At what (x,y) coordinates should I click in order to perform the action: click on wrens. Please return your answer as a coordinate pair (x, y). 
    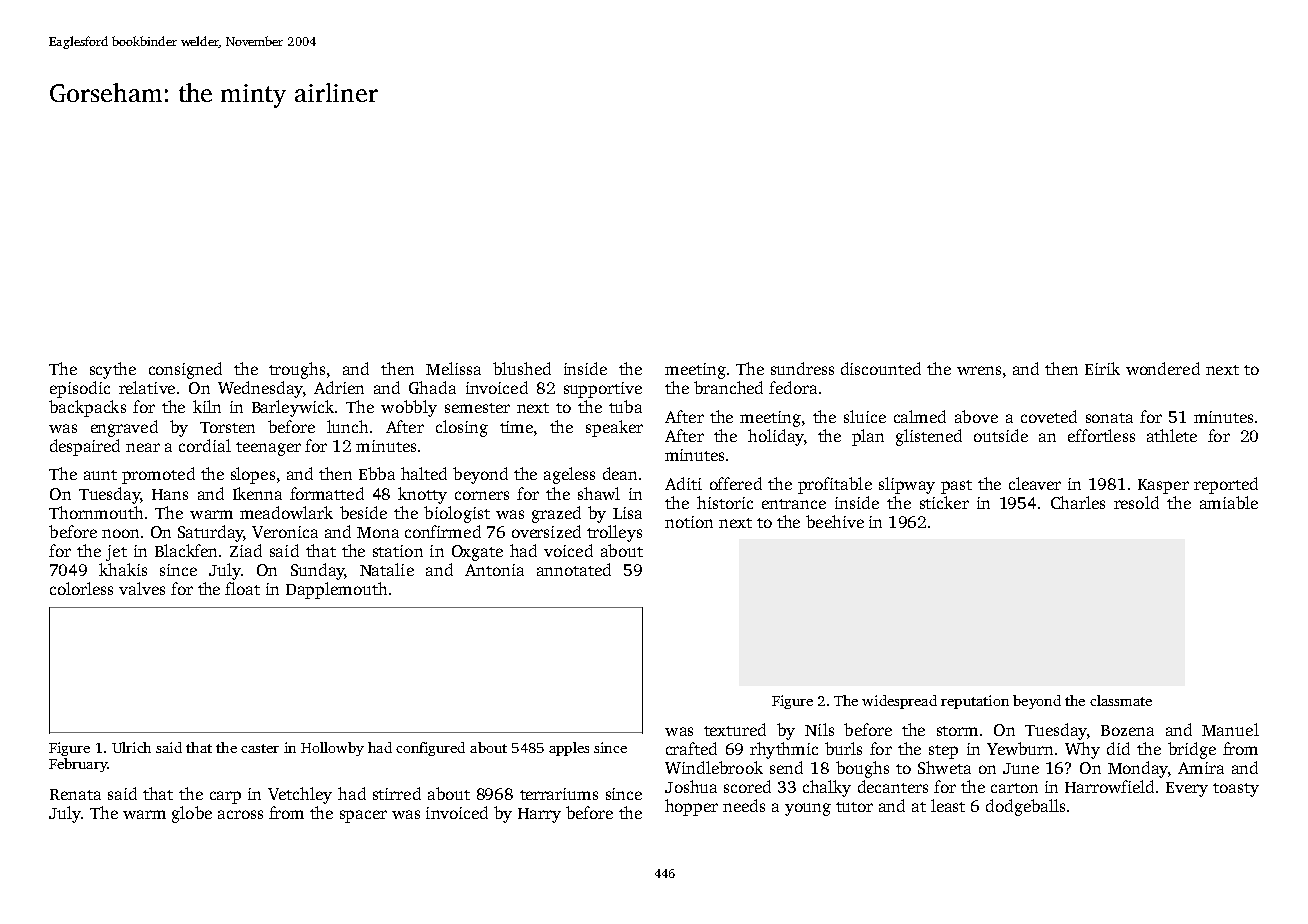
    Looking at the image, I should click on (979, 370).
